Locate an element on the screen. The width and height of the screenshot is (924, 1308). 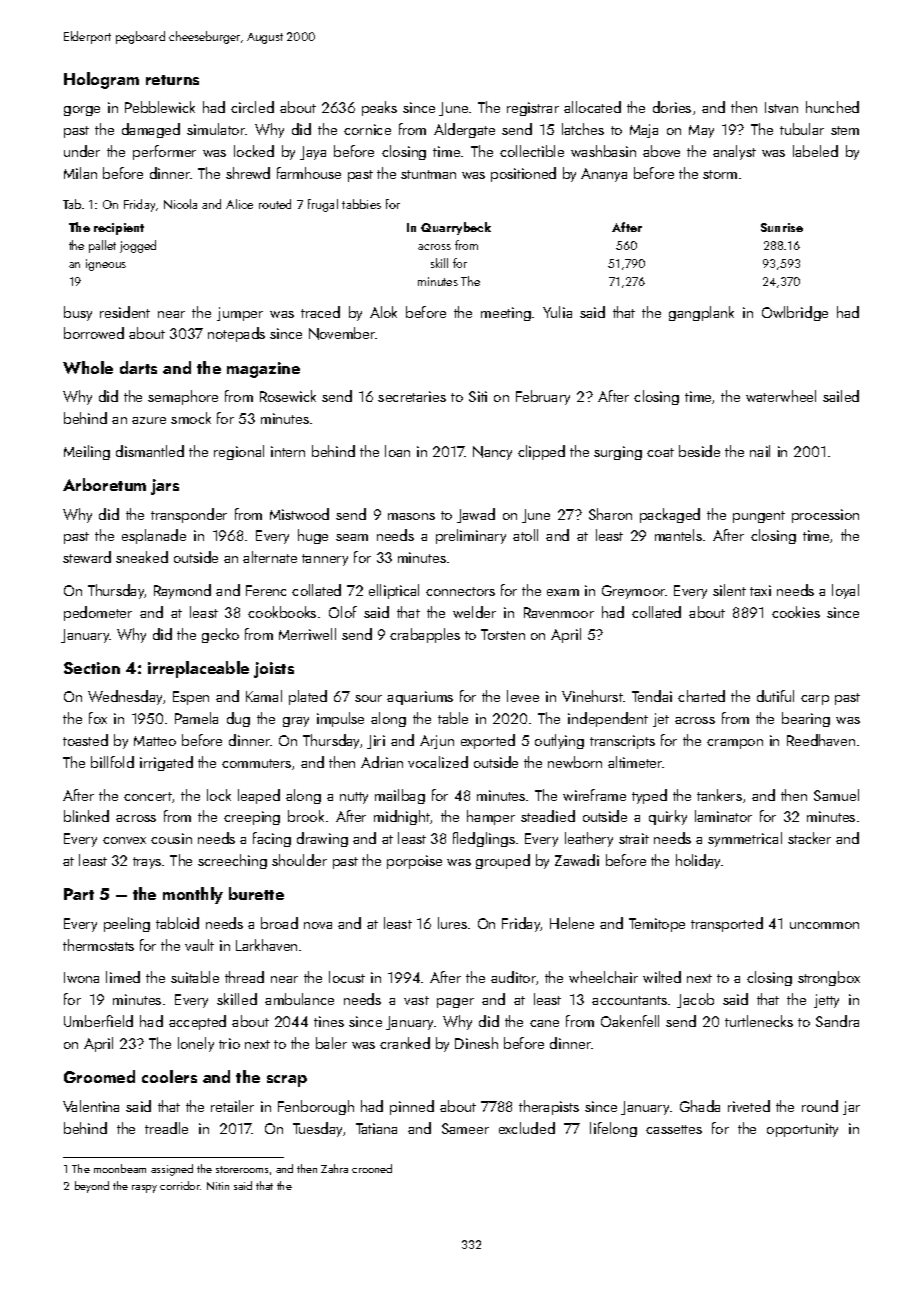
Yulia is located at coordinates (557, 312).
